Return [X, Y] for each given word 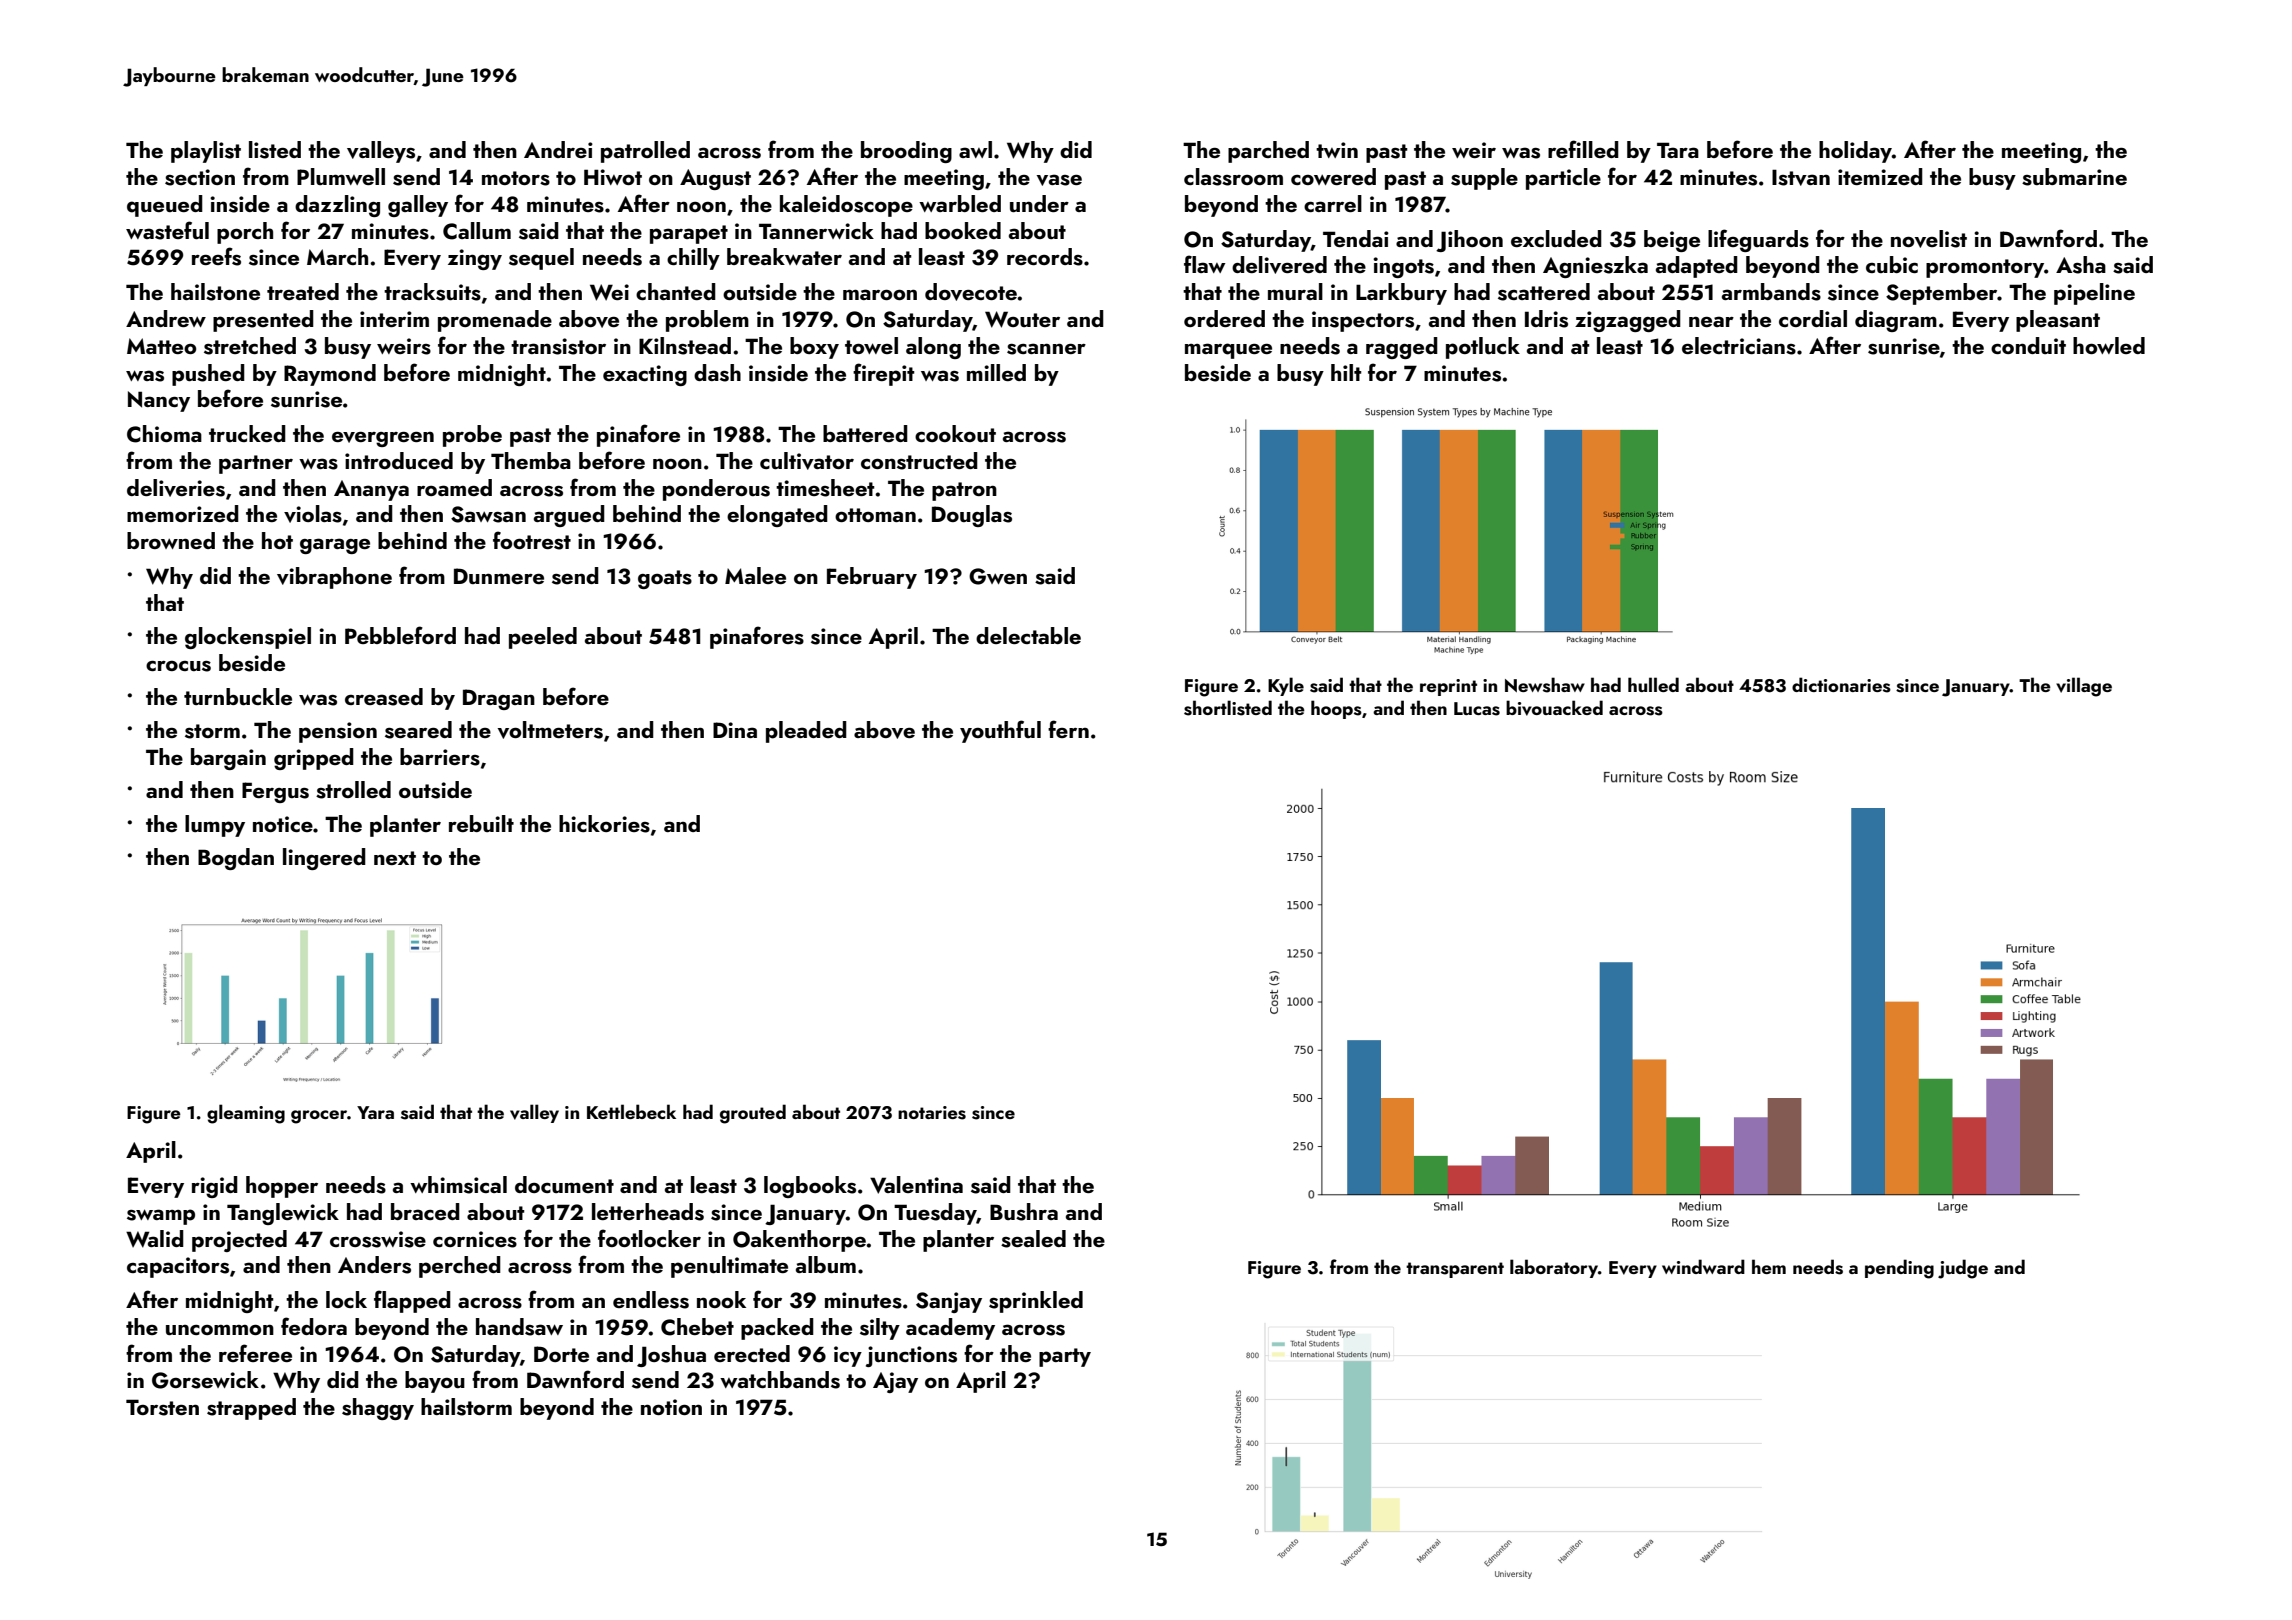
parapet [689, 234]
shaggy [378, 1409]
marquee [1228, 351]
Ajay [895, 1382]
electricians [1739, 346]
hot [277, 540]
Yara [375, 1112]
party [1065, 1357]
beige [1672, 241]
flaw [1205, 264]
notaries [932, 1113]
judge [1963, 1269]
